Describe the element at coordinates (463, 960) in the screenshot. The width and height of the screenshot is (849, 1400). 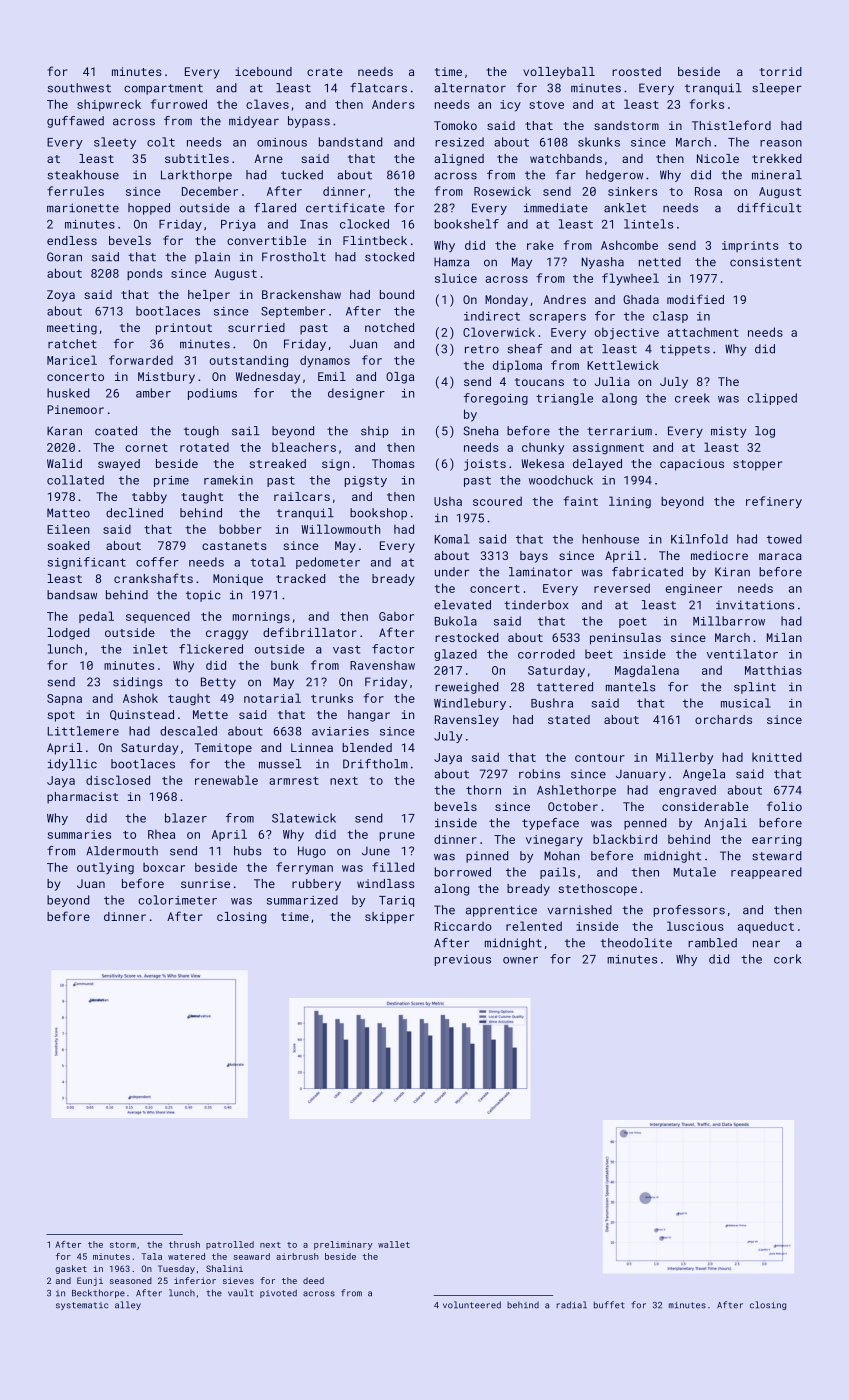
I see `previous` at that location.
